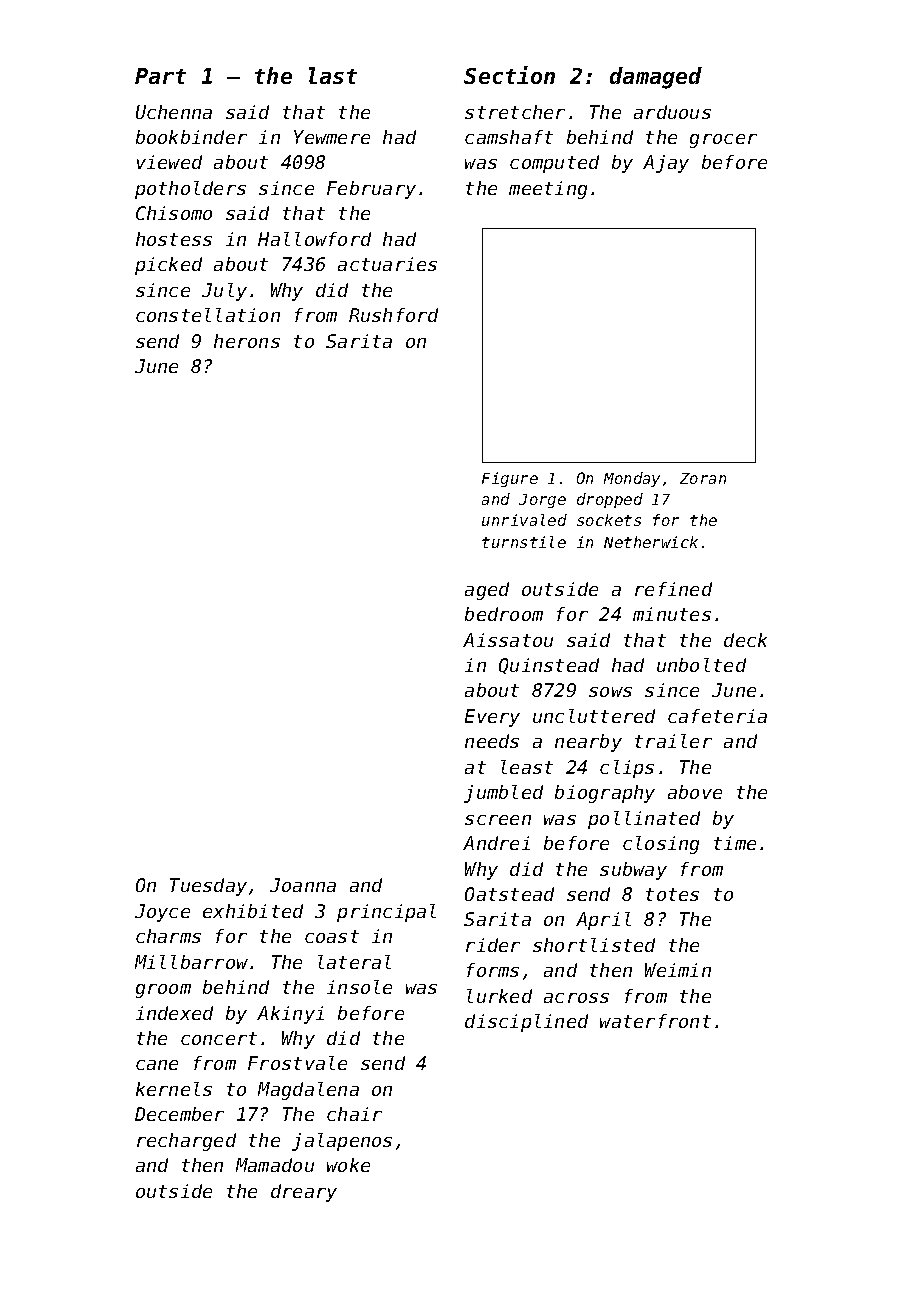 The image size is (908, 1316). I want to click on recharged, so click(186, 1142).
